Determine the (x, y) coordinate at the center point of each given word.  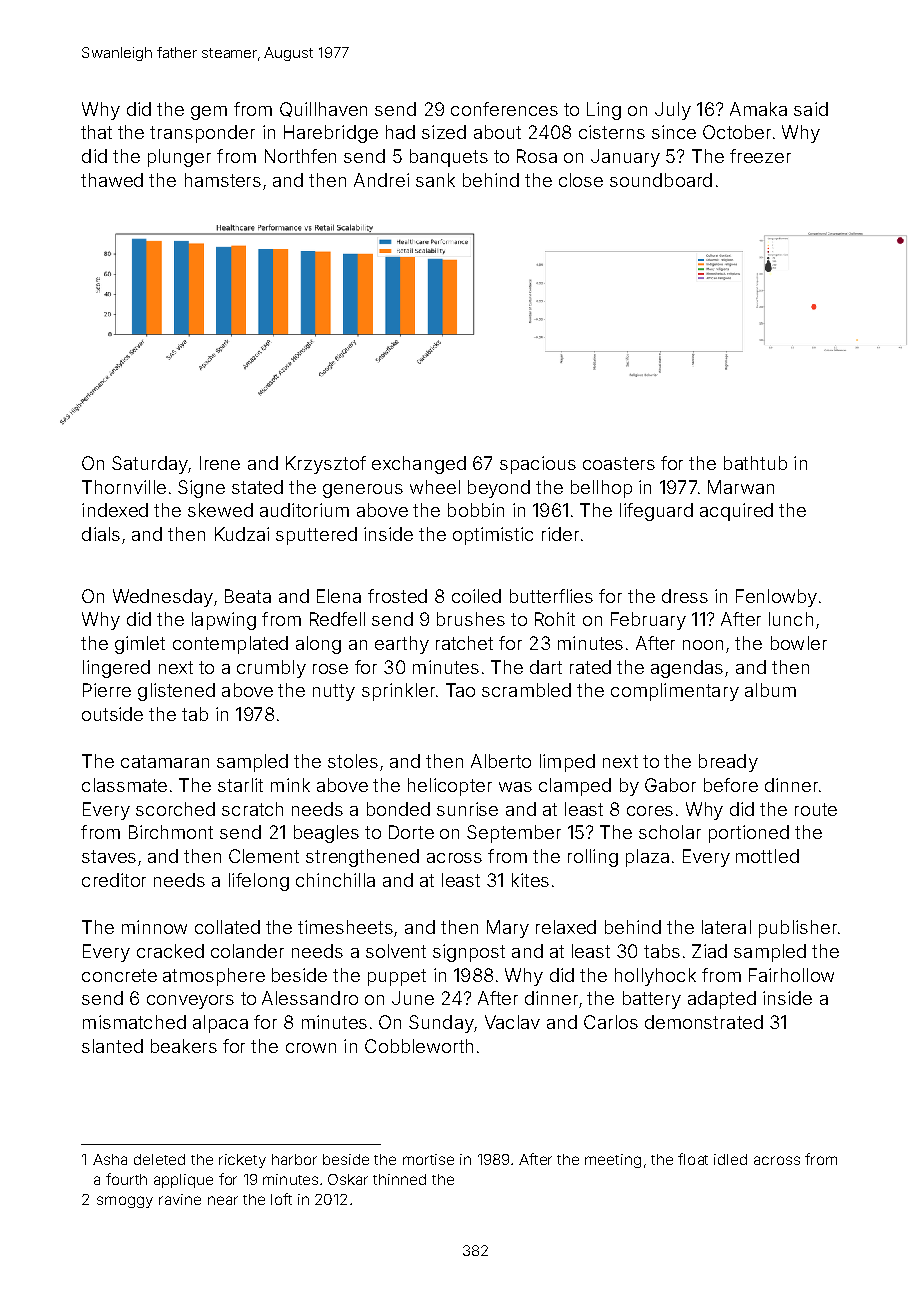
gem (209, 113)
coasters (619, 463)
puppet (397, 977)
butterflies (551, 596)
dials (101, 534)
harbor (294, 1159)
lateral (726, 927)
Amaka (758, 109)
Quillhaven (323, 109)
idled (730, 1159)
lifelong (259, 882)
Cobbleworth (419, 1046)
